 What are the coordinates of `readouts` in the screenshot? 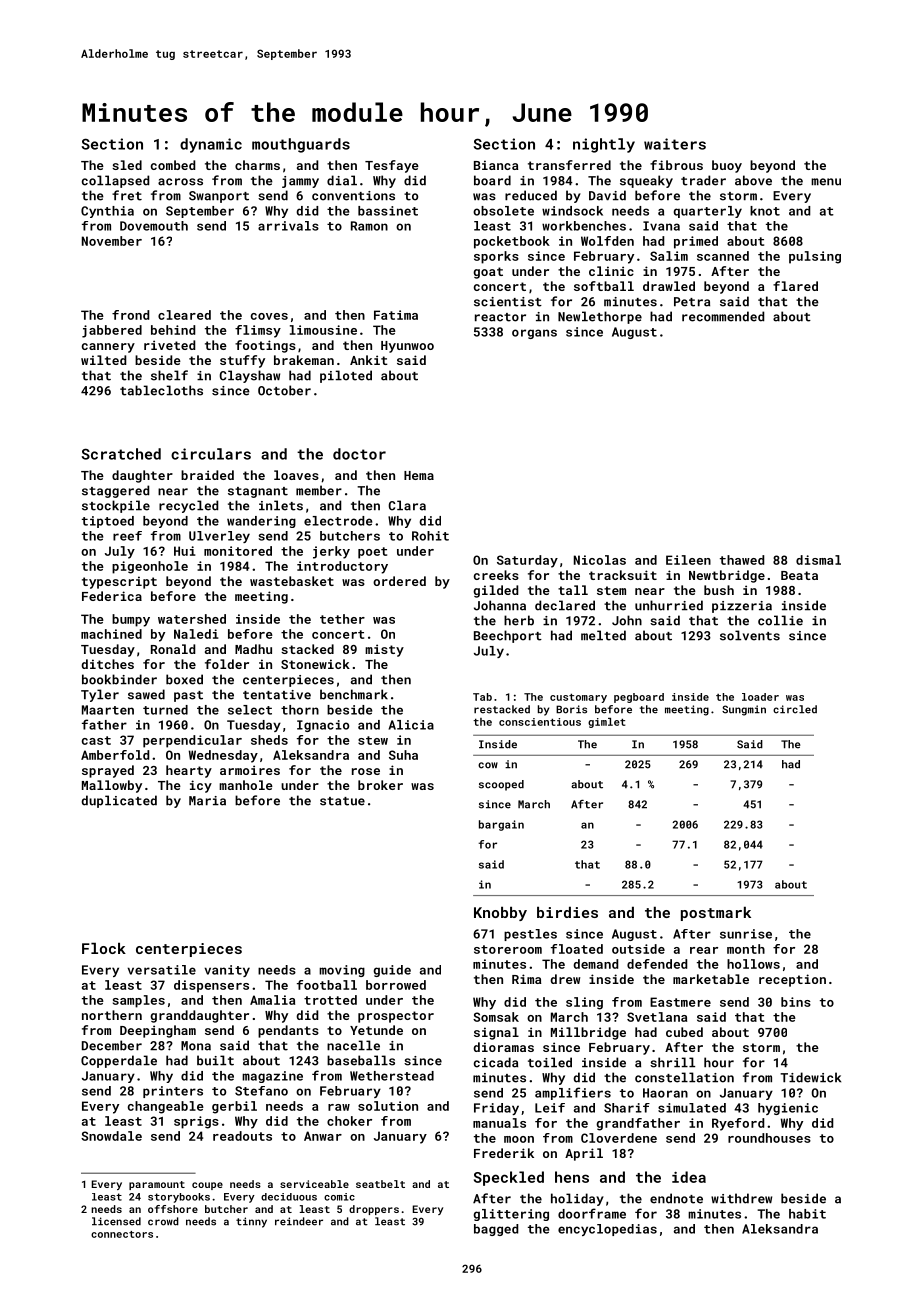 It's located at (242, 1136).
